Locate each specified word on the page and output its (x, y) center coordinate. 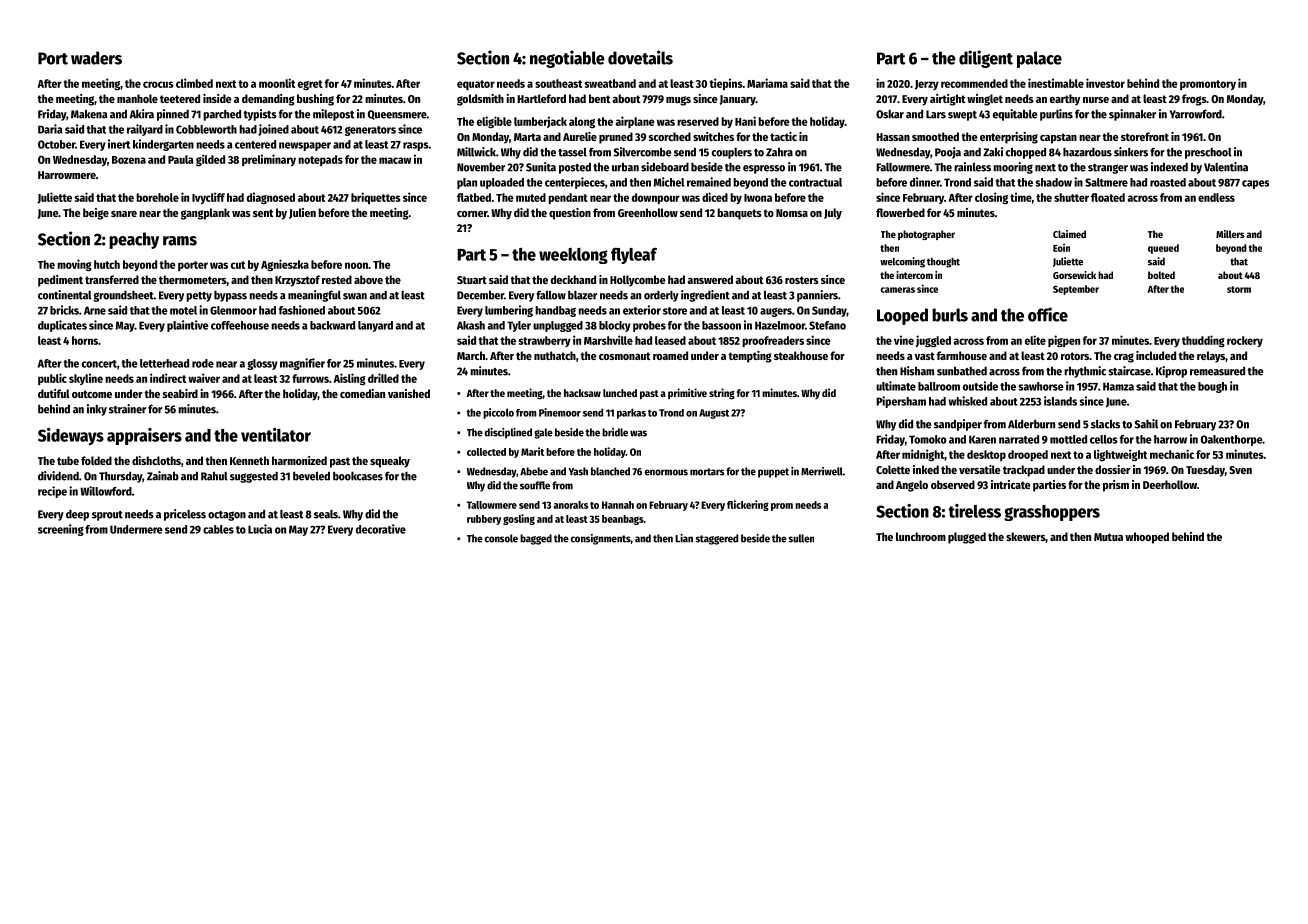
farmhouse (962, 355)
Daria (50, 129)
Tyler (519, 326)
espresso (764, 169)
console (501, 538)
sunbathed (962, 371)
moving (74, 265)
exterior (642, 310)
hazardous (1087, 152)
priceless (185, 515)
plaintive (188, 326)
